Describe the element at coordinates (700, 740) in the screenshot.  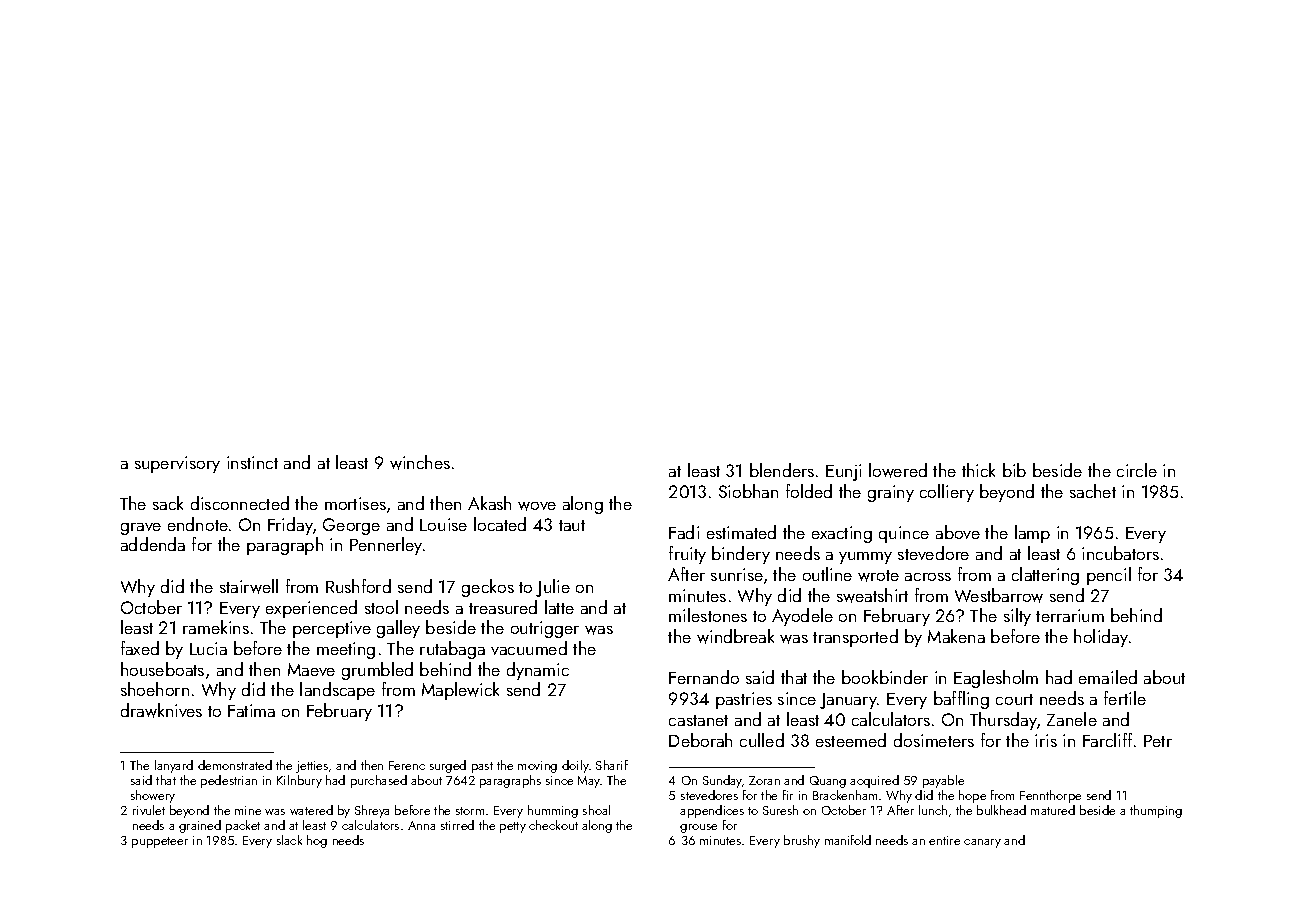
I see `Deborah` at that location.
